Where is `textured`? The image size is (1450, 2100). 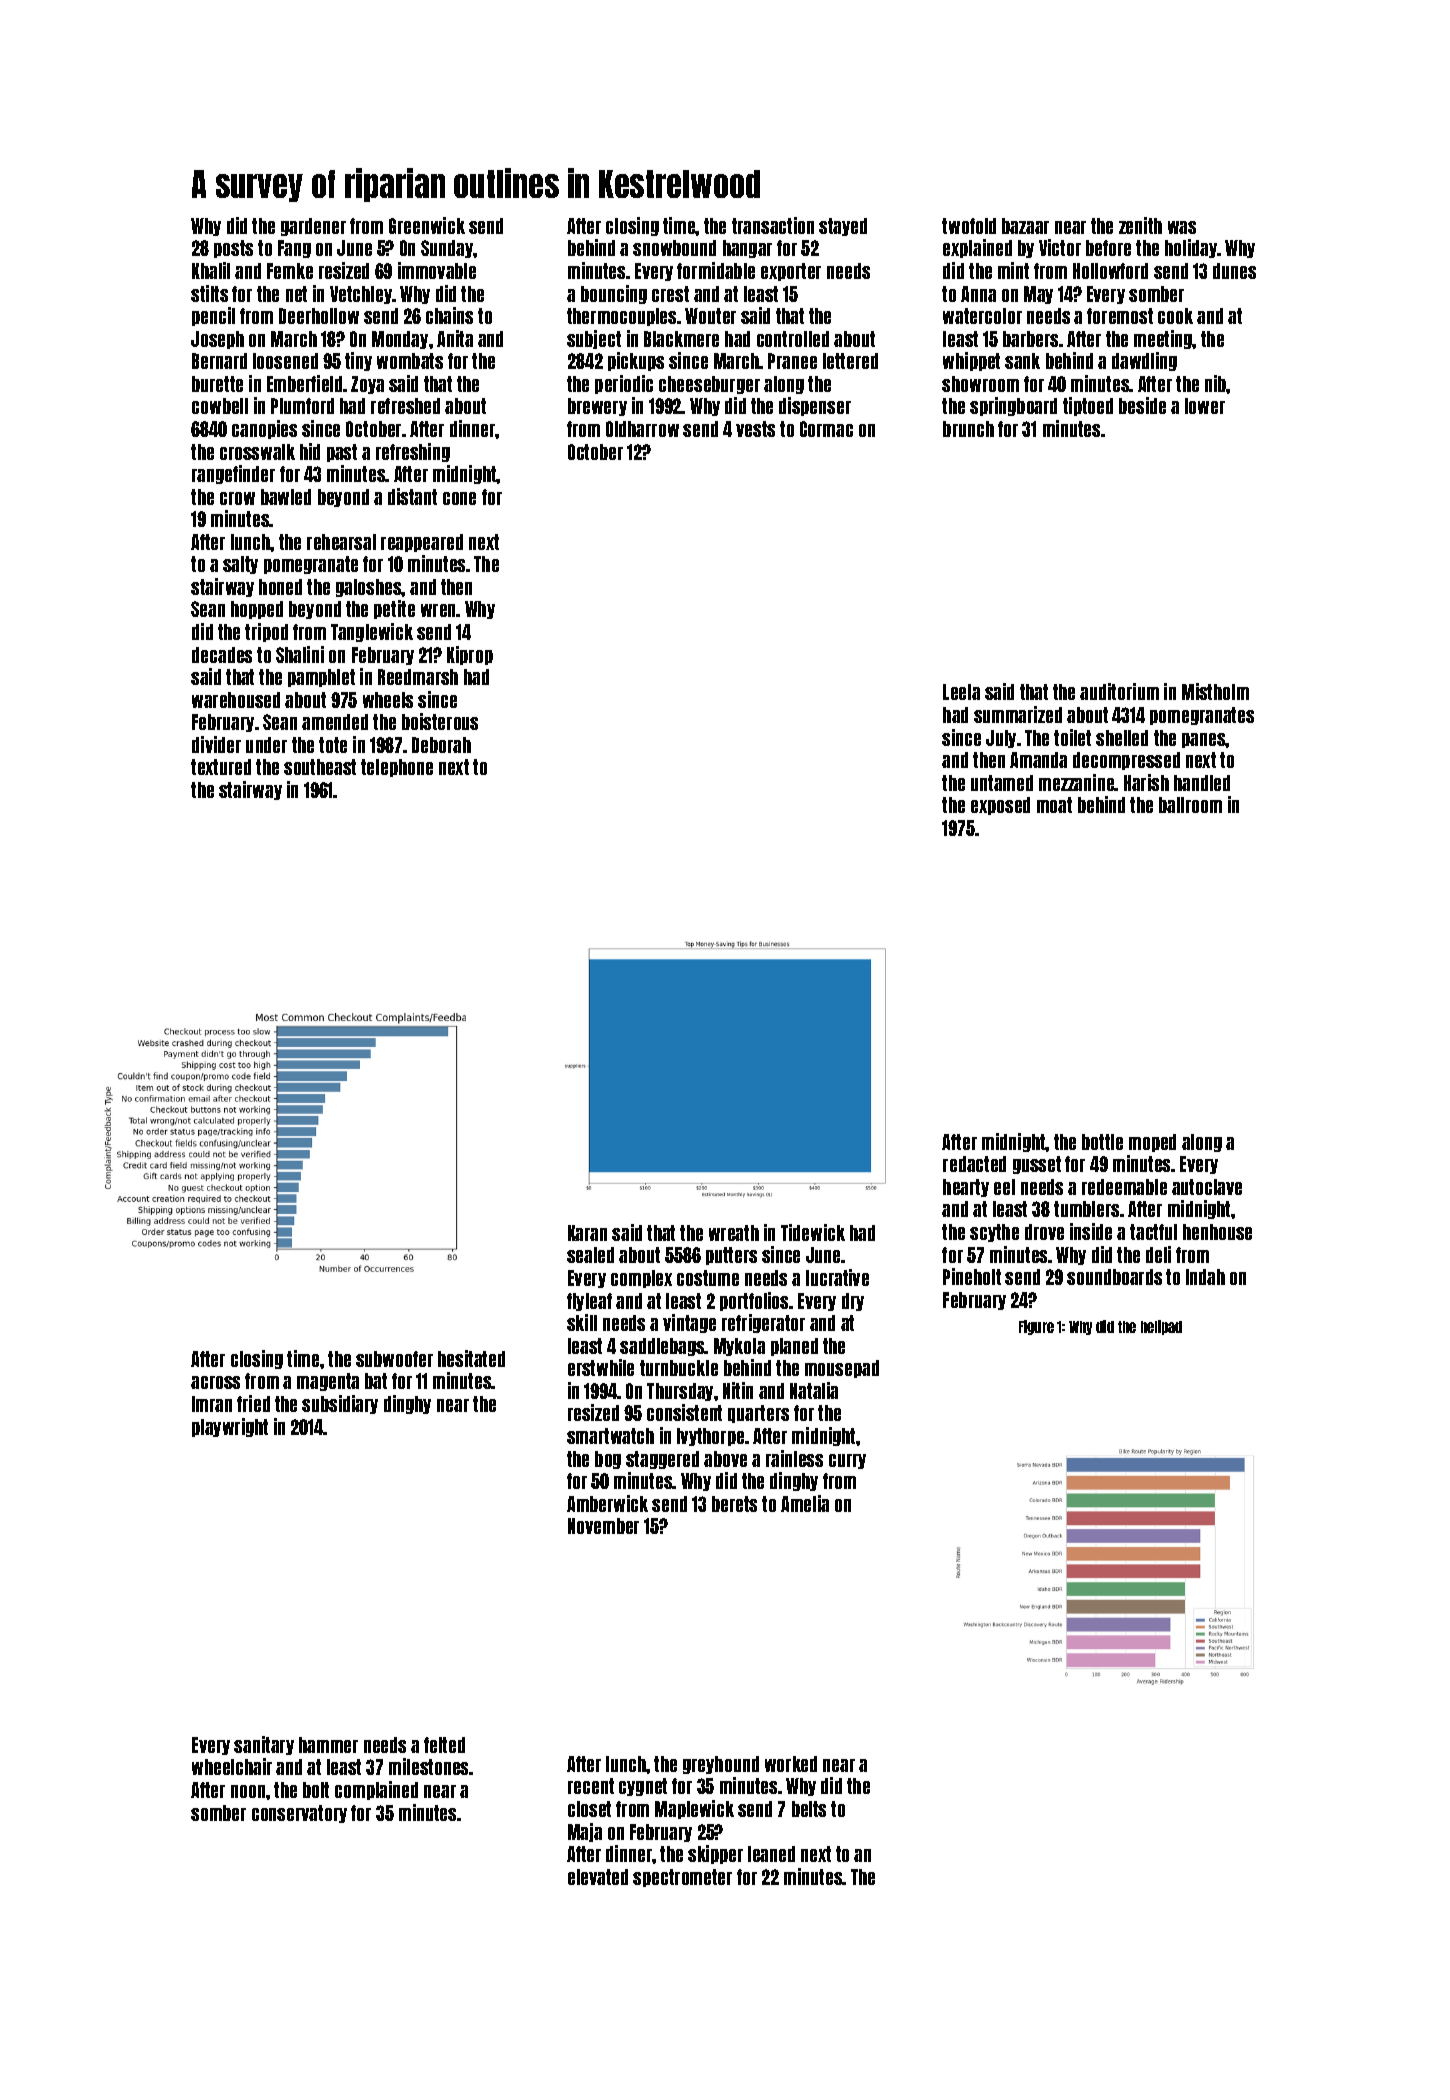 textured is located at coordinates (221, 767).
